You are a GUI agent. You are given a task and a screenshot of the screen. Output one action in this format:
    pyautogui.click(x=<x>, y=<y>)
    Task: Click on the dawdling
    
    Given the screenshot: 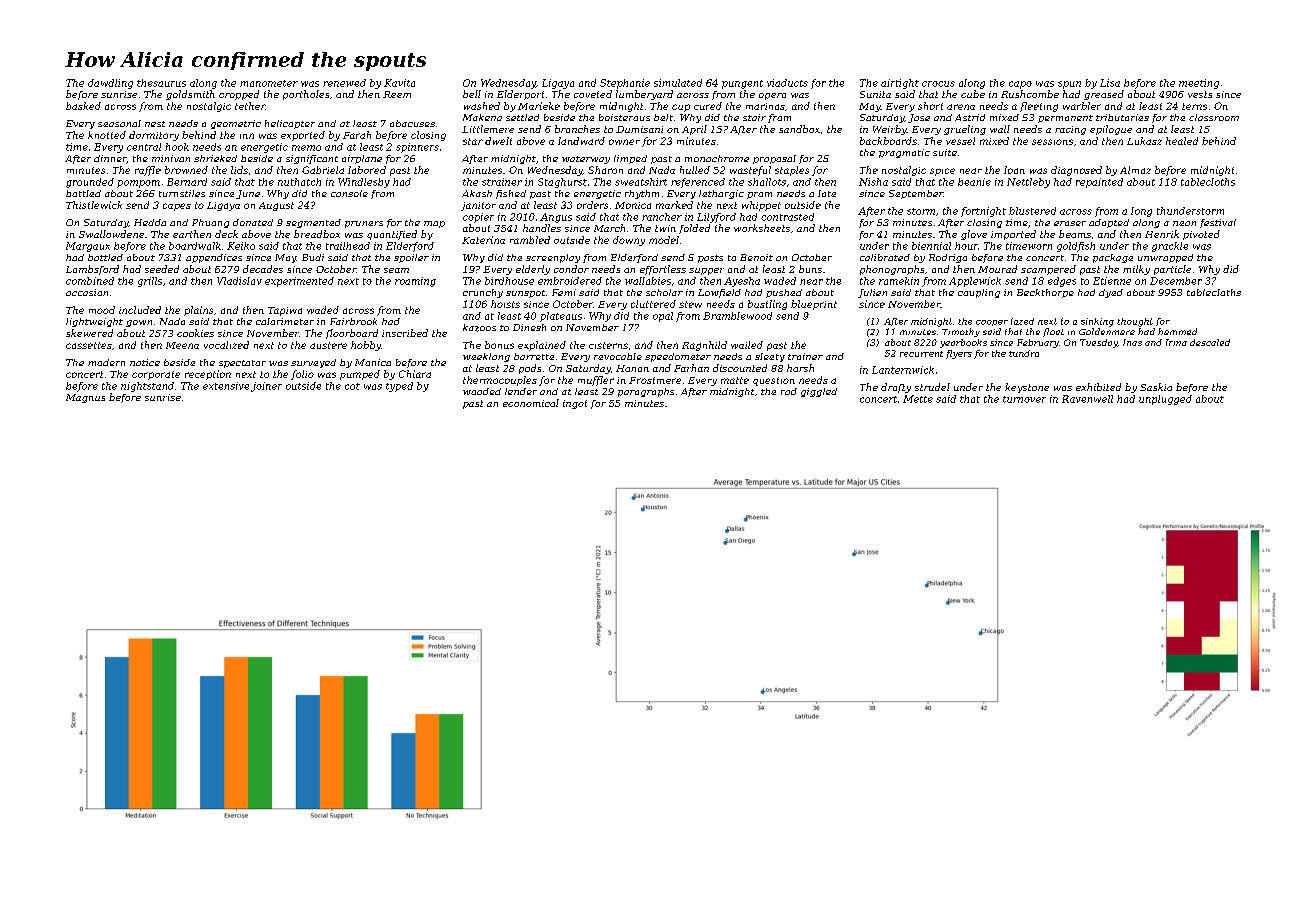 What is the action you would take?
    pyautogui.click(x=110, y=84)
